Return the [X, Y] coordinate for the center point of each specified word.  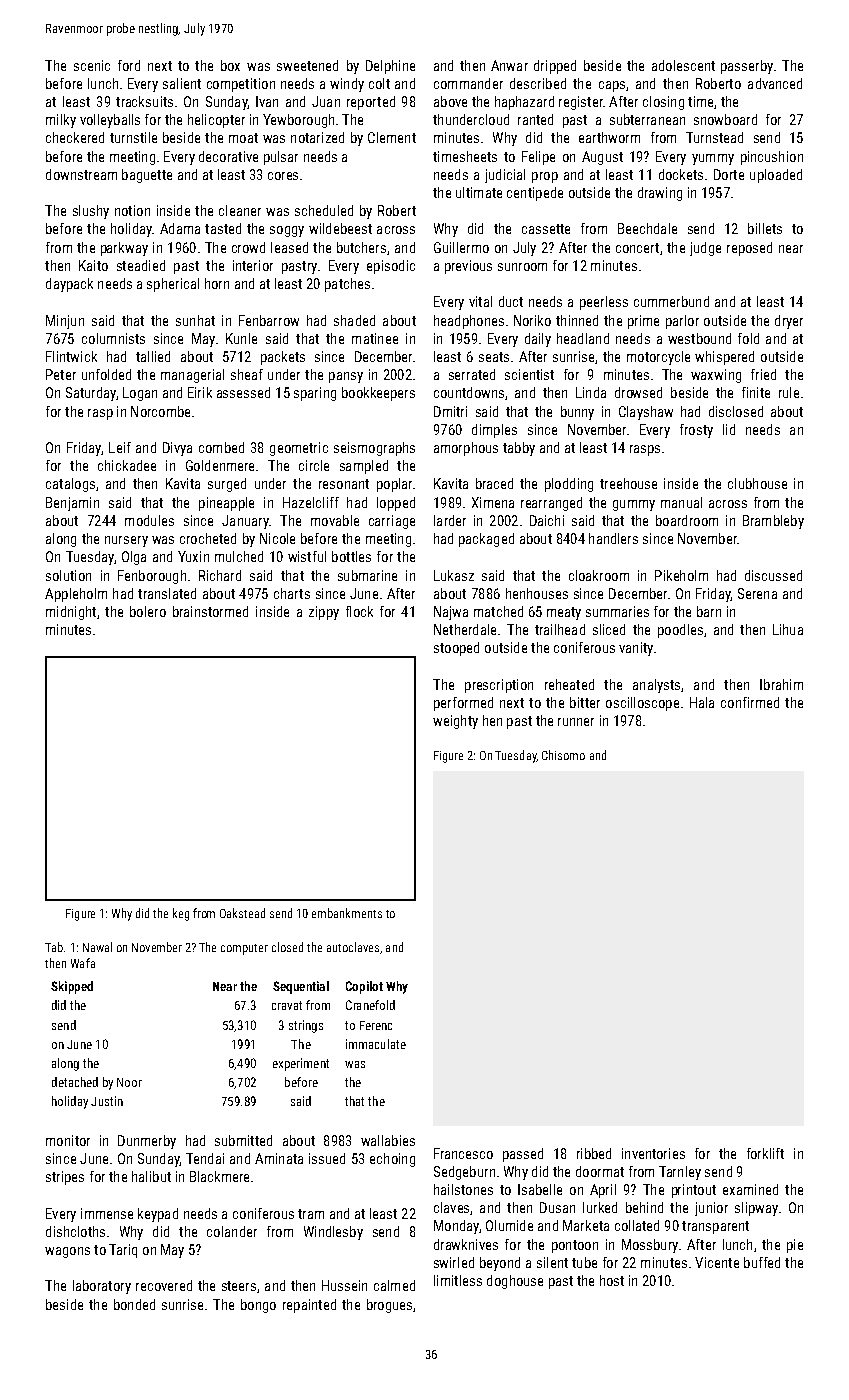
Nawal [97, 947]
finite [756, 392]
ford [129, 65]
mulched [239, 556]
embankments [347, 913]
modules [149, 520]
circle [314, 465]
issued [327, 1158]
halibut [151, 1176]
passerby [747, 67]
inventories [653, 1153]
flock [359, 611]
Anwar [509, 65]
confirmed [750, 702]
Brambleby [773, 522]
